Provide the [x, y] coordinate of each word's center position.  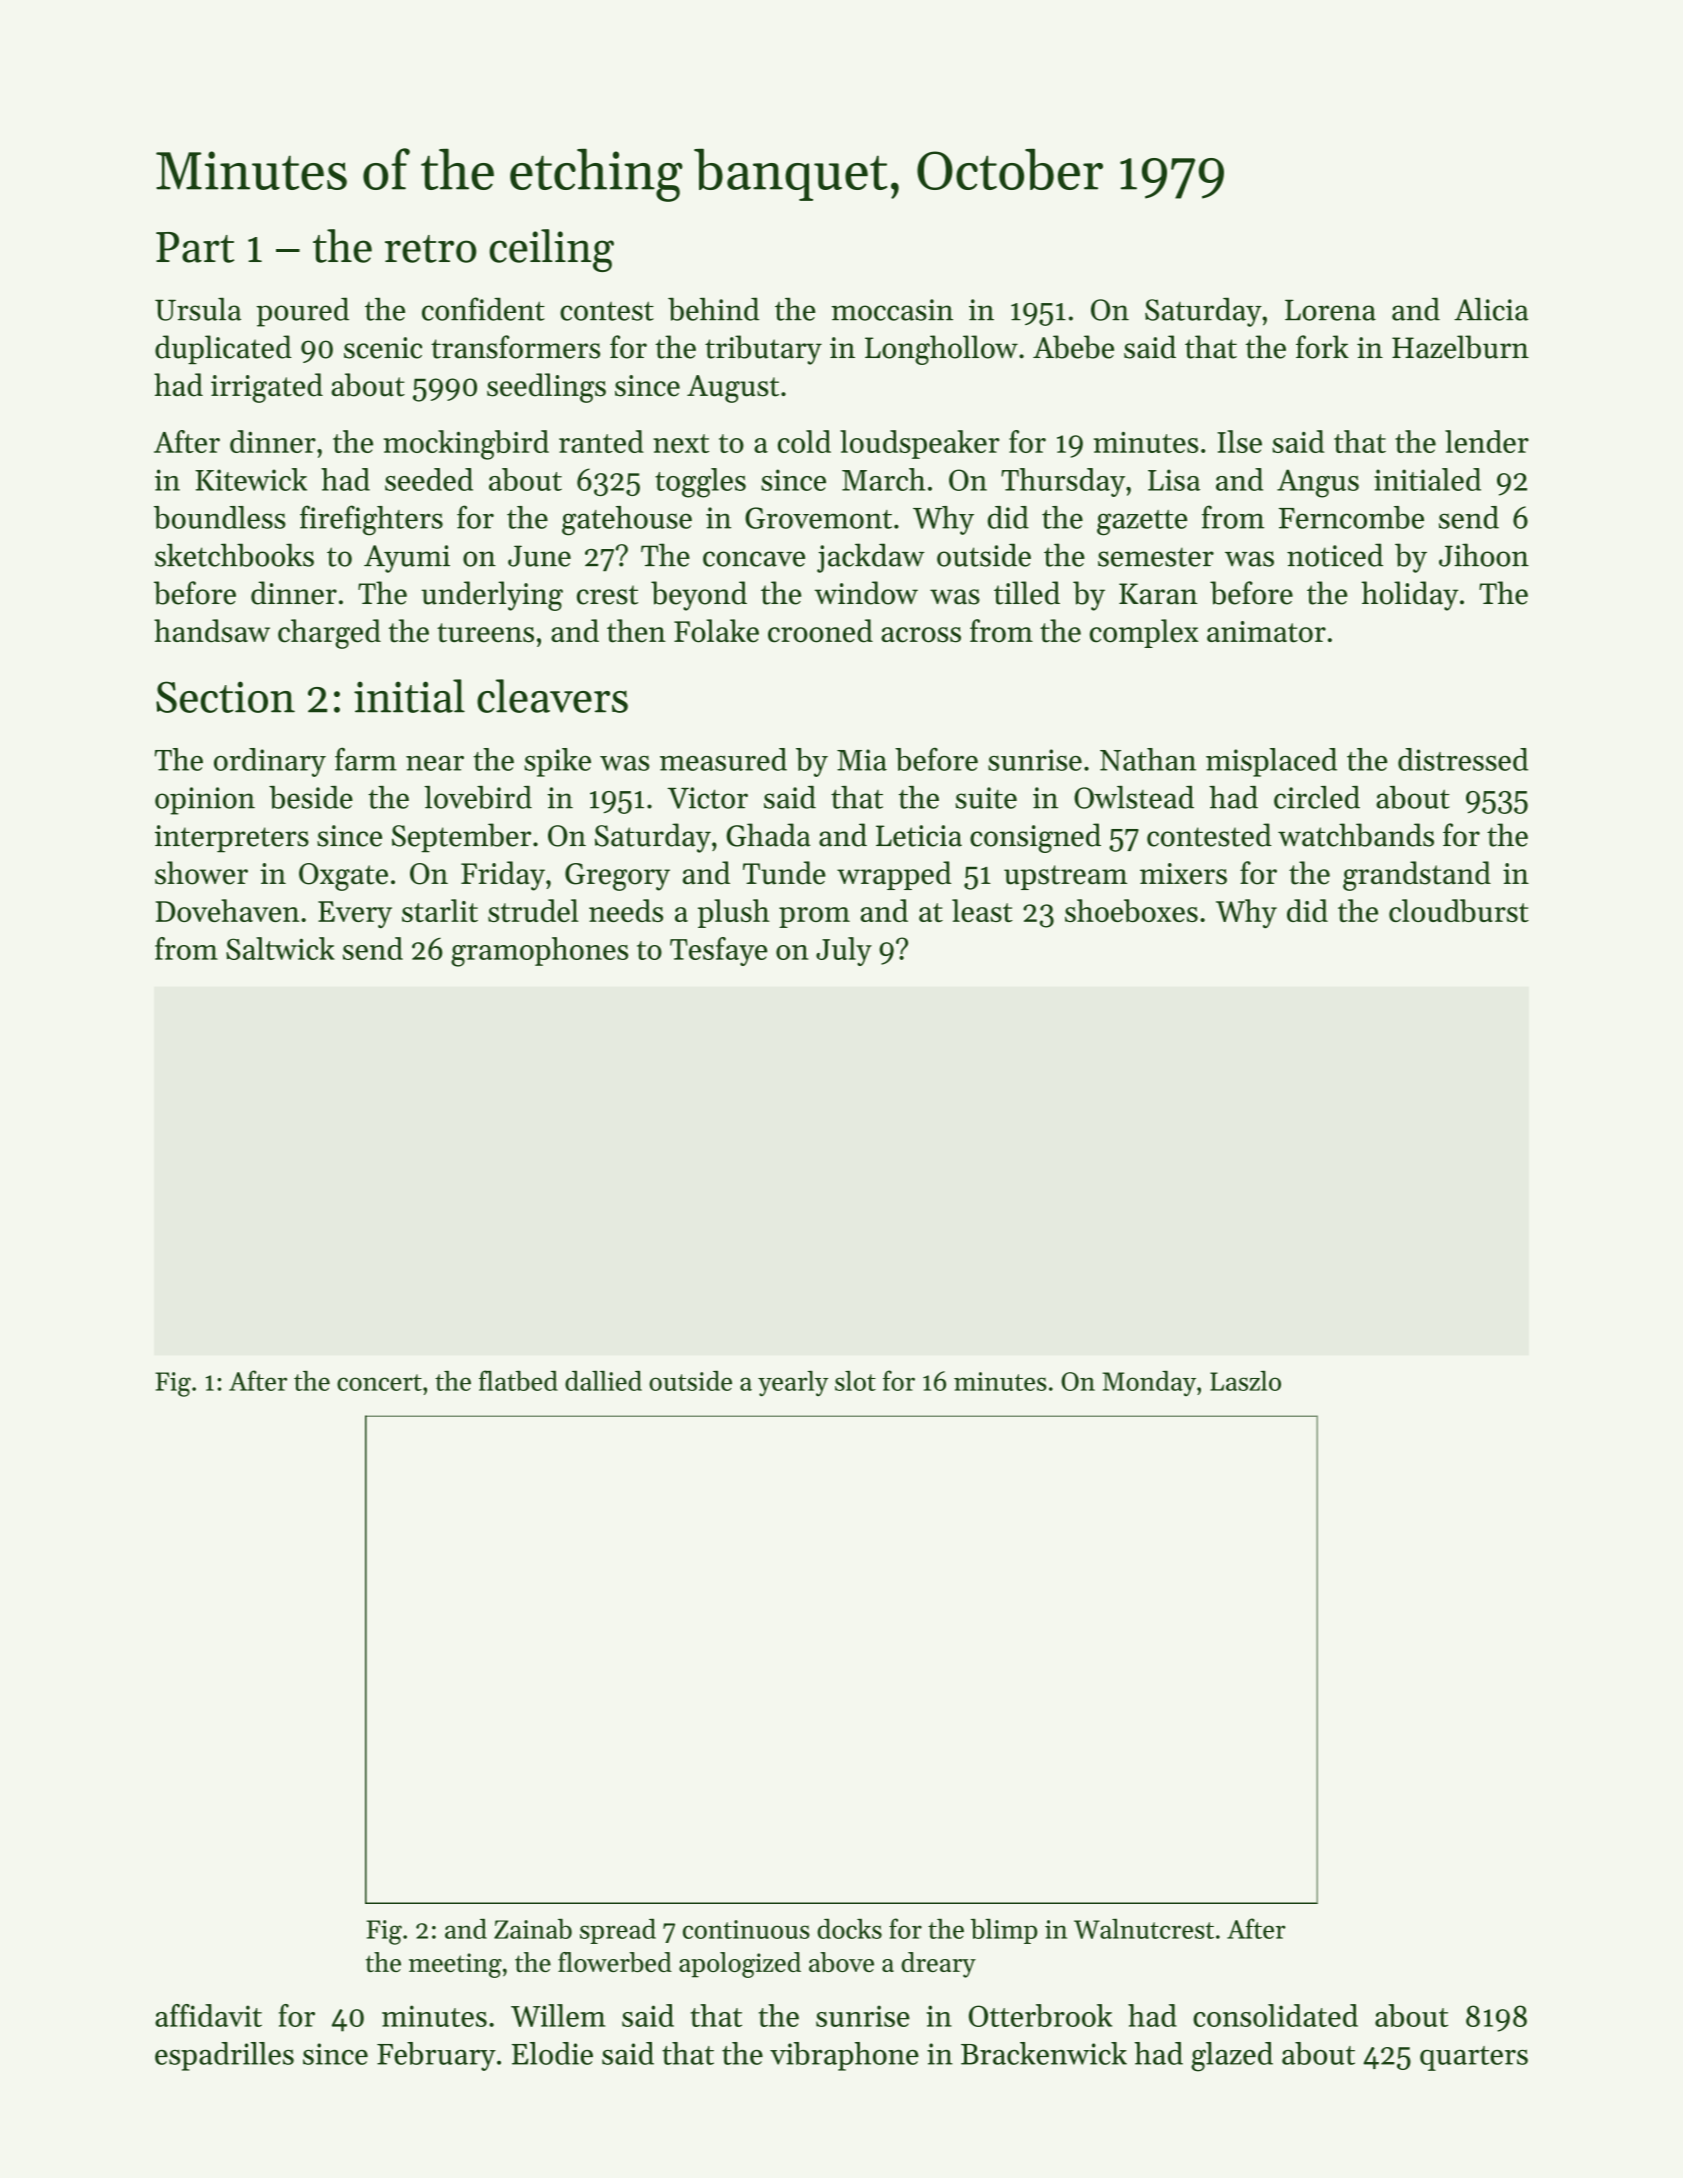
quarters [1474, 2058]
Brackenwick [1044, 2053]
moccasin [892, 310]
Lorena [1330, 310]
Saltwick [280, 948]
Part [195, 247]
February [436, 2056]
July [844, 951]
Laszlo [1245, 1381]
